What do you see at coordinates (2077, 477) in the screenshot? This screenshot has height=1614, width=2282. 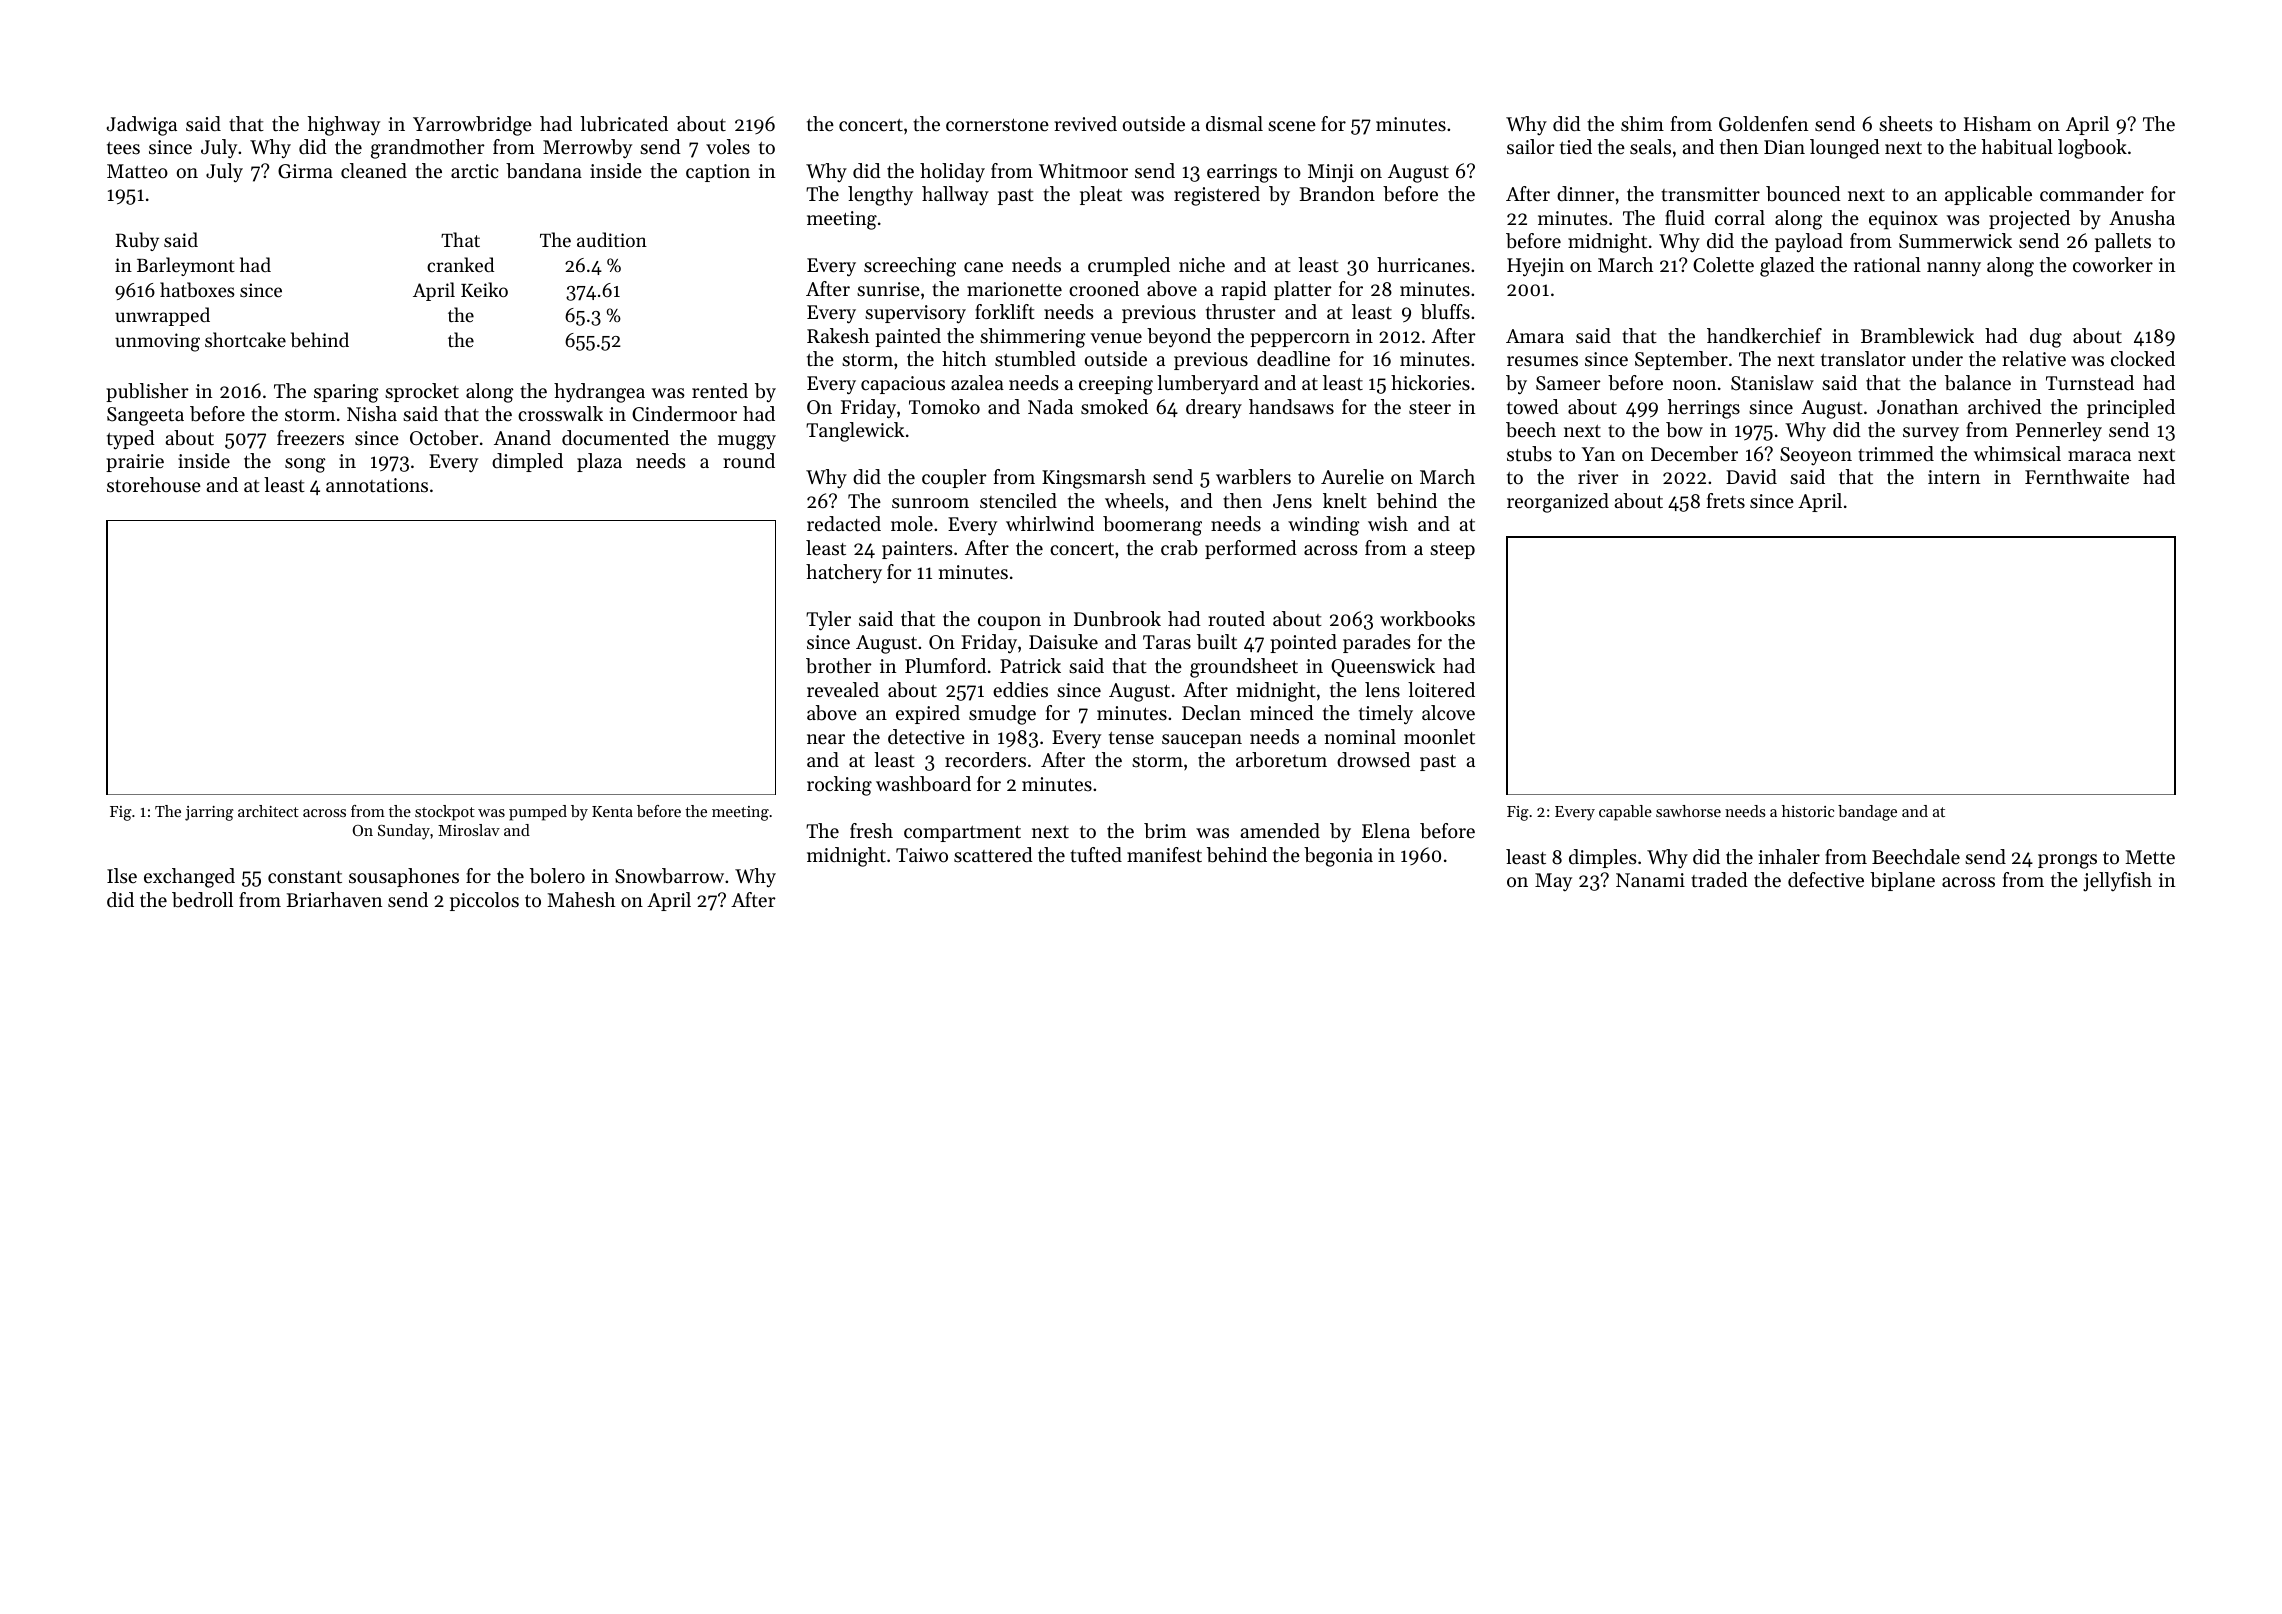 I see `Fernthwaite` at bounding box center [2077, 477].
